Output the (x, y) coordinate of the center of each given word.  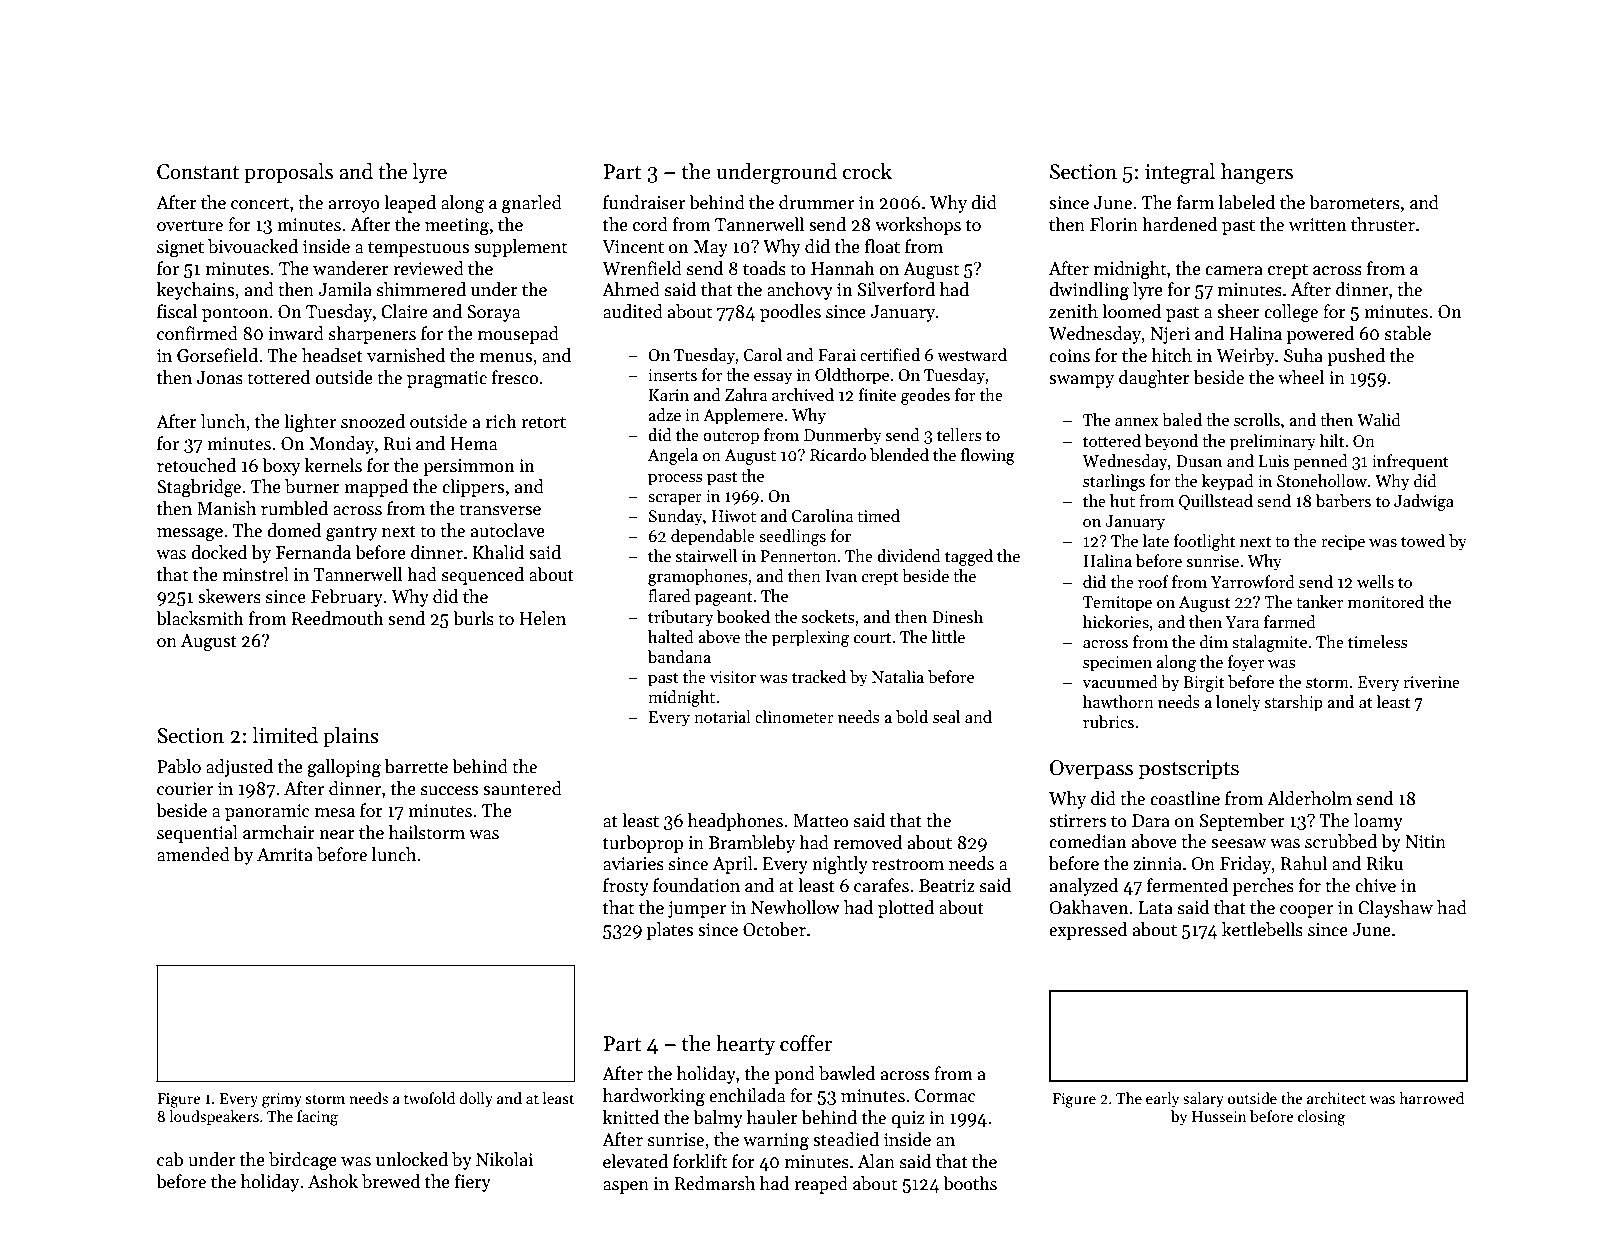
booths (970, 1183)
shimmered (421, 289)
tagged (969, 557)
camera (1234, 271)
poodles (790, 313)
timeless (1378, 642)
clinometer (794, 717)
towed (1423, 540)
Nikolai (504, 1159)
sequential (197, 834)
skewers (229, 596)
